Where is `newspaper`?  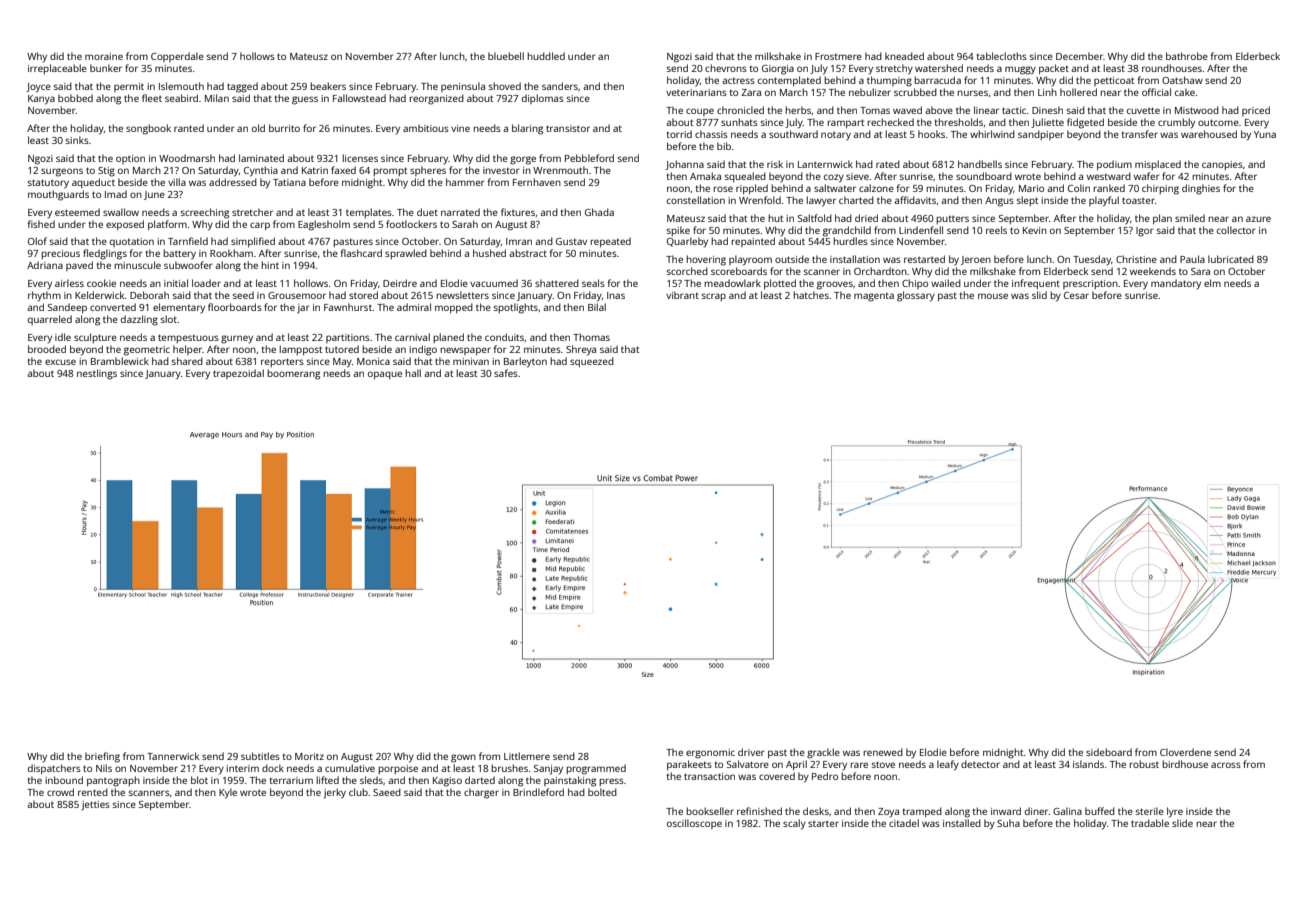 newspaper is located at coordinates (465, 351).
